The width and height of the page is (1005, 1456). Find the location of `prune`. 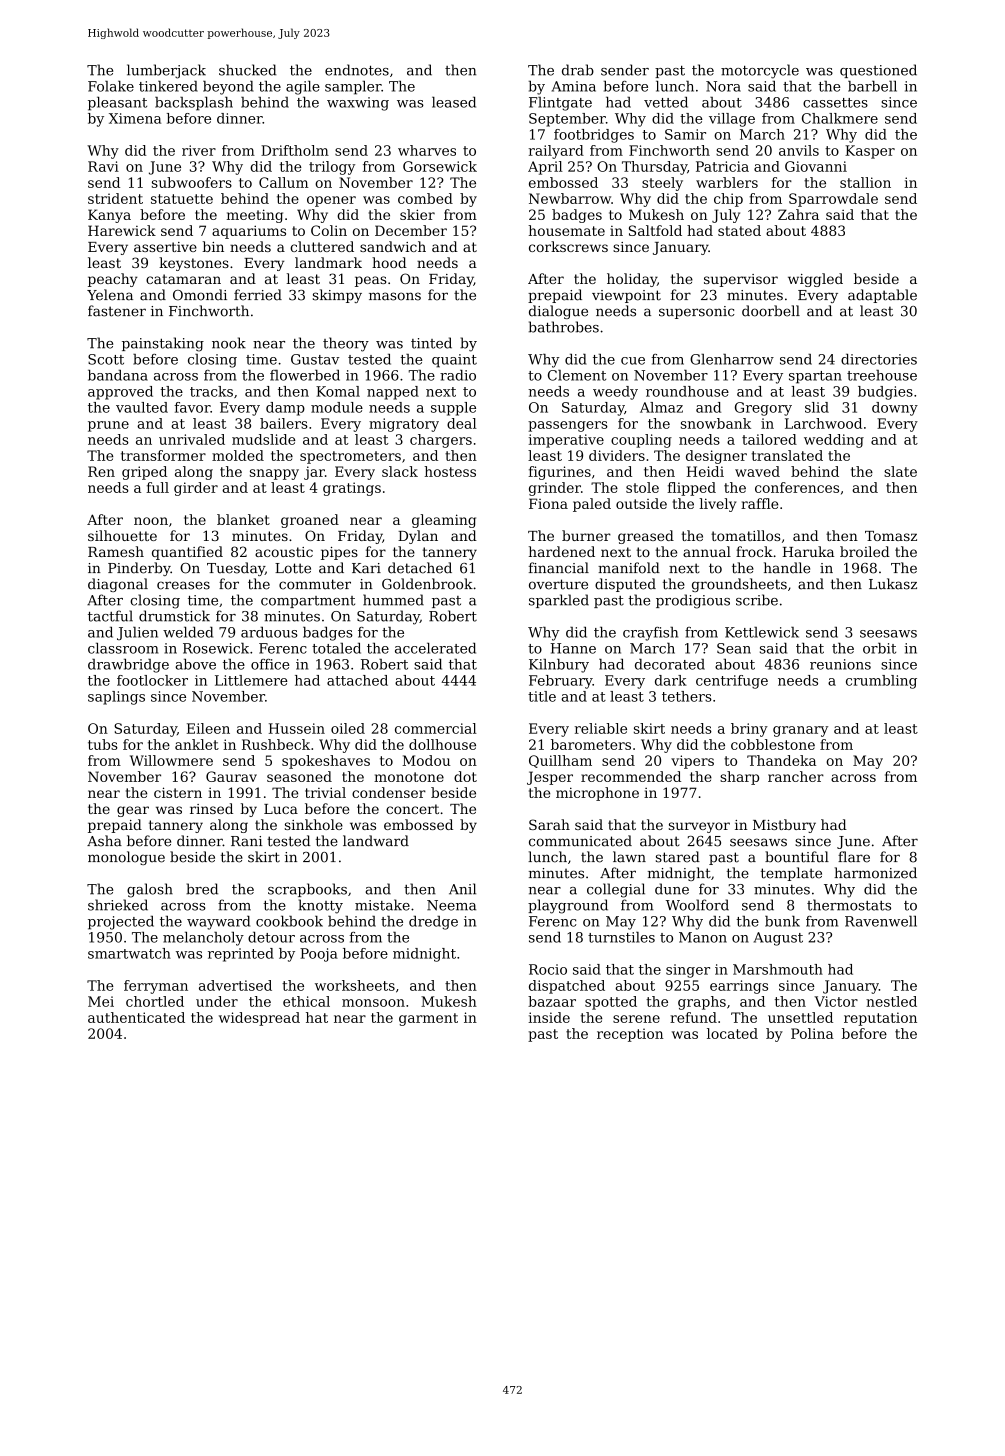

prune is located at coordinates (108, 426).
